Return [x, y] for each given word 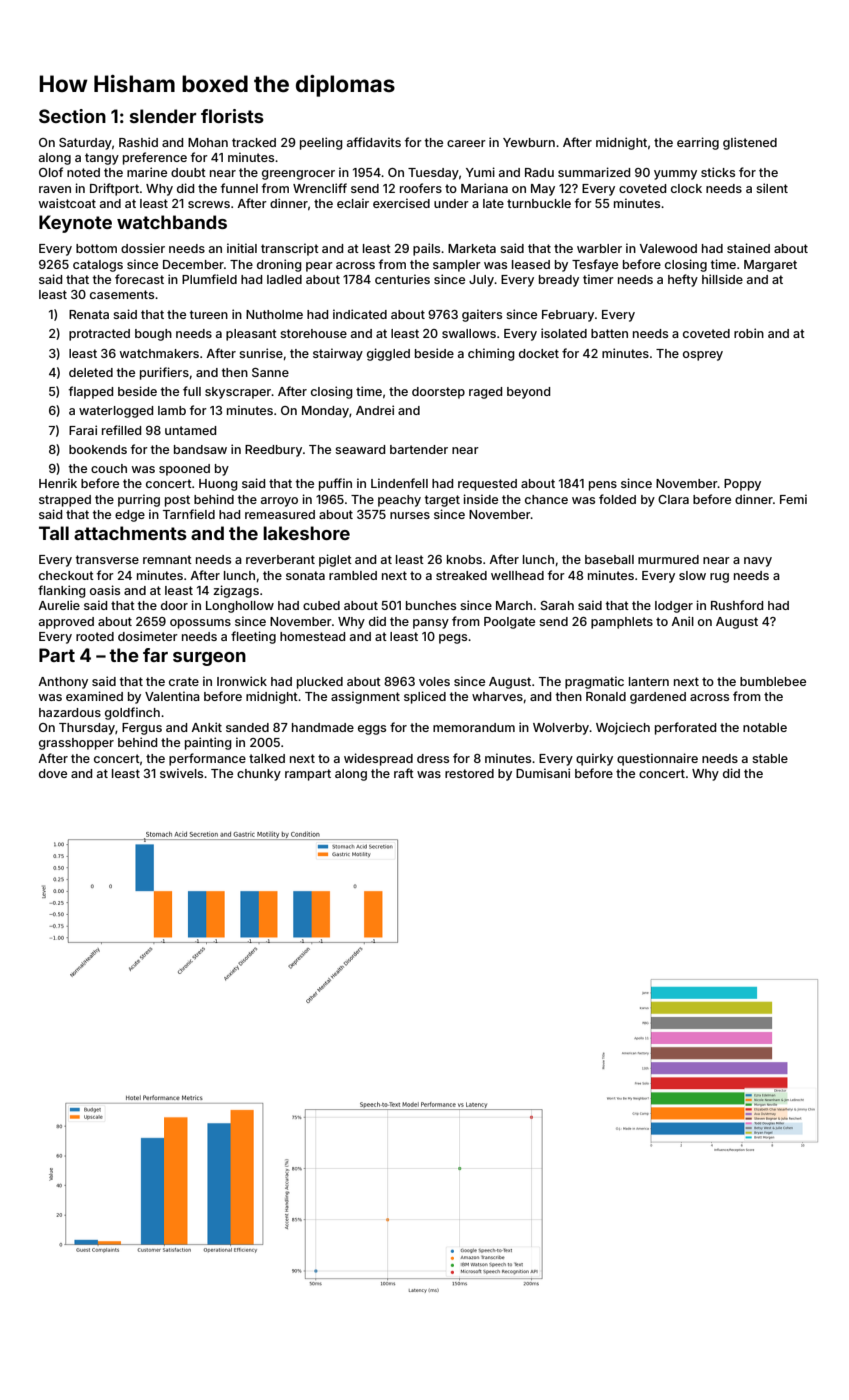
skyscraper [238, 393]
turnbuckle [539, 203]
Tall [54, 533]
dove [53, 773]
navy [758, 562]
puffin [335, 484]
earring [698, 143]
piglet [335, 560]
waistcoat [67, 203]
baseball [609, 559]
